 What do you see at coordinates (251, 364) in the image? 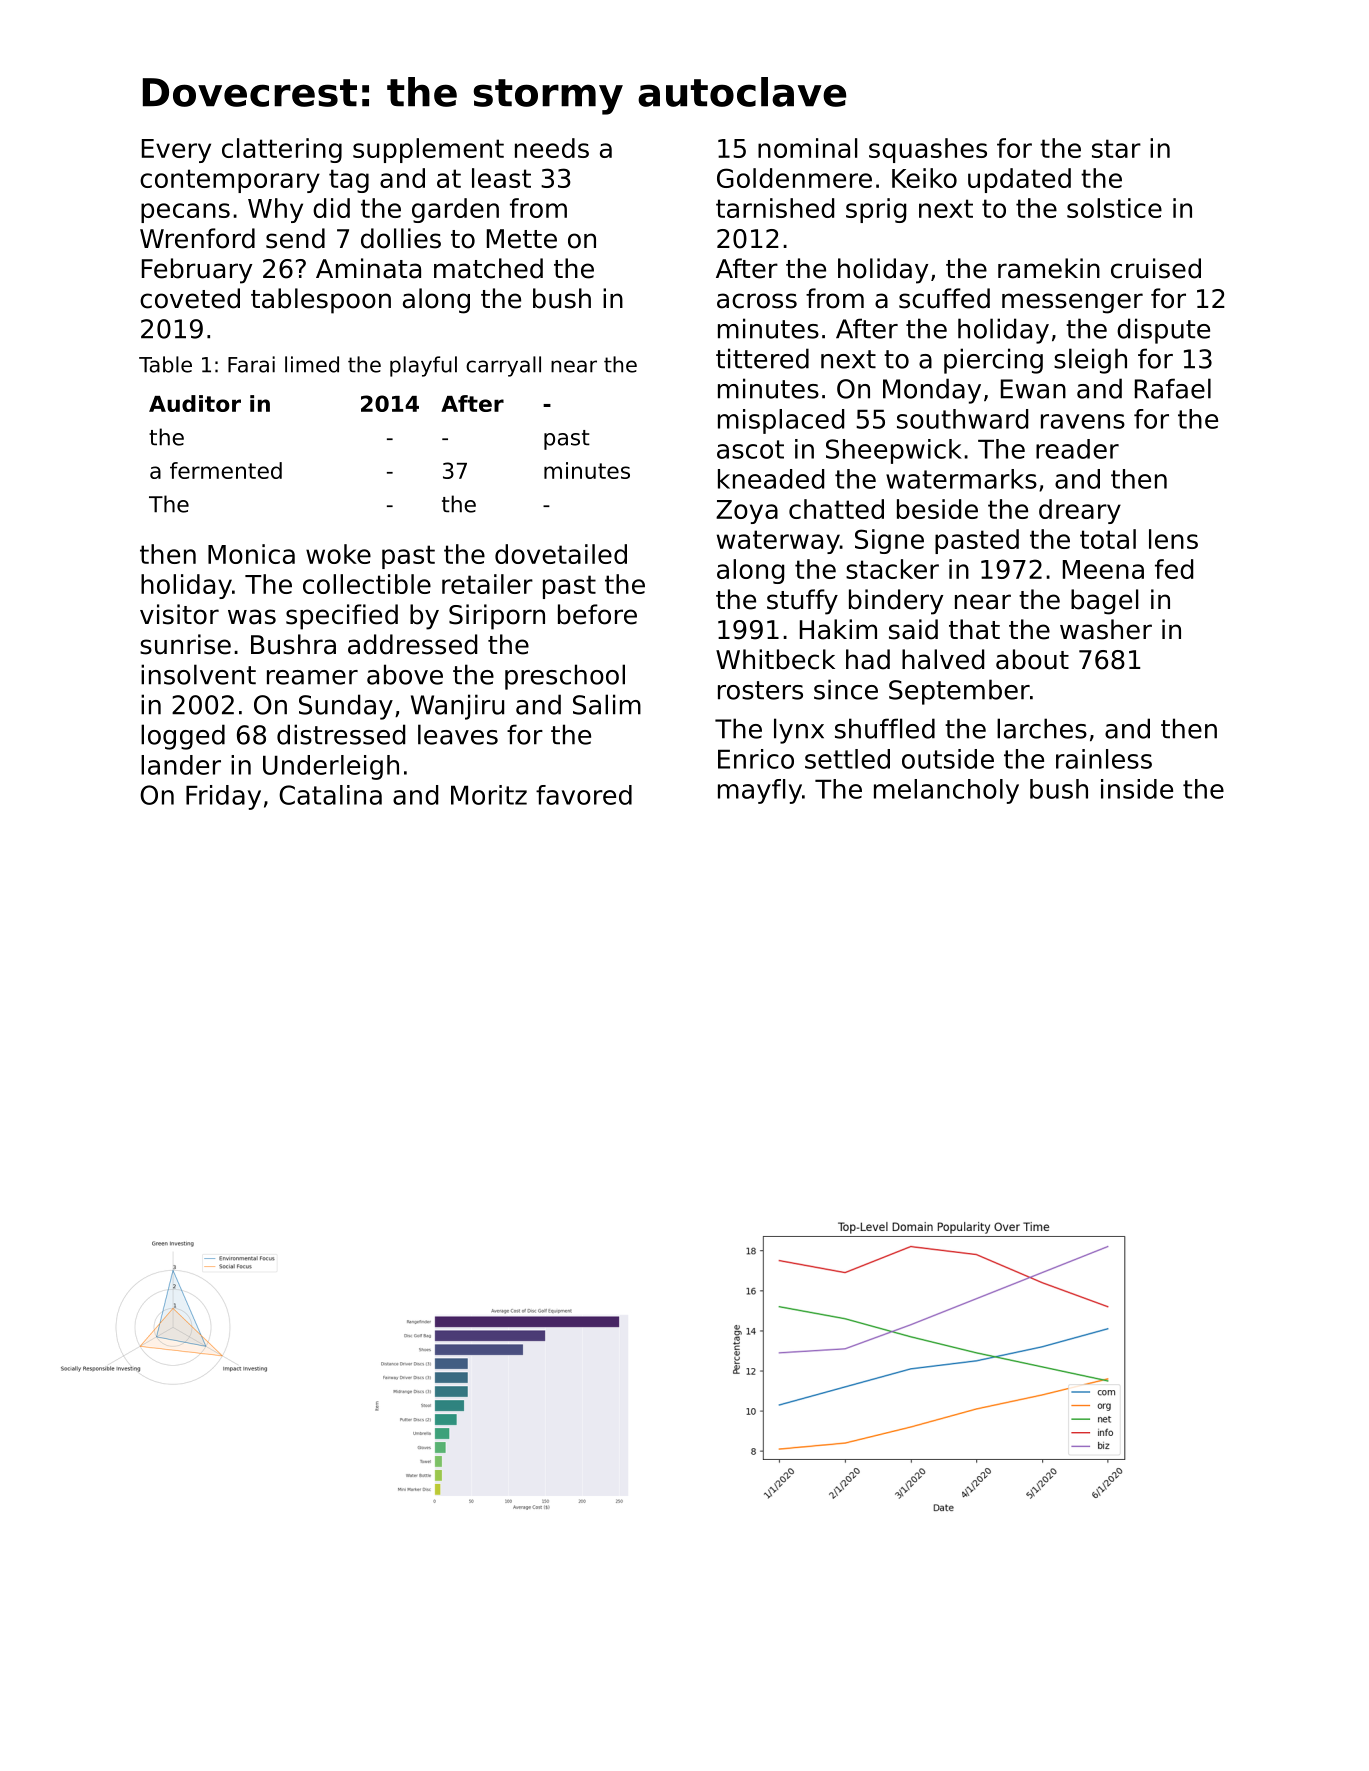
I see `Farai` at bounding box center [251, 364].
